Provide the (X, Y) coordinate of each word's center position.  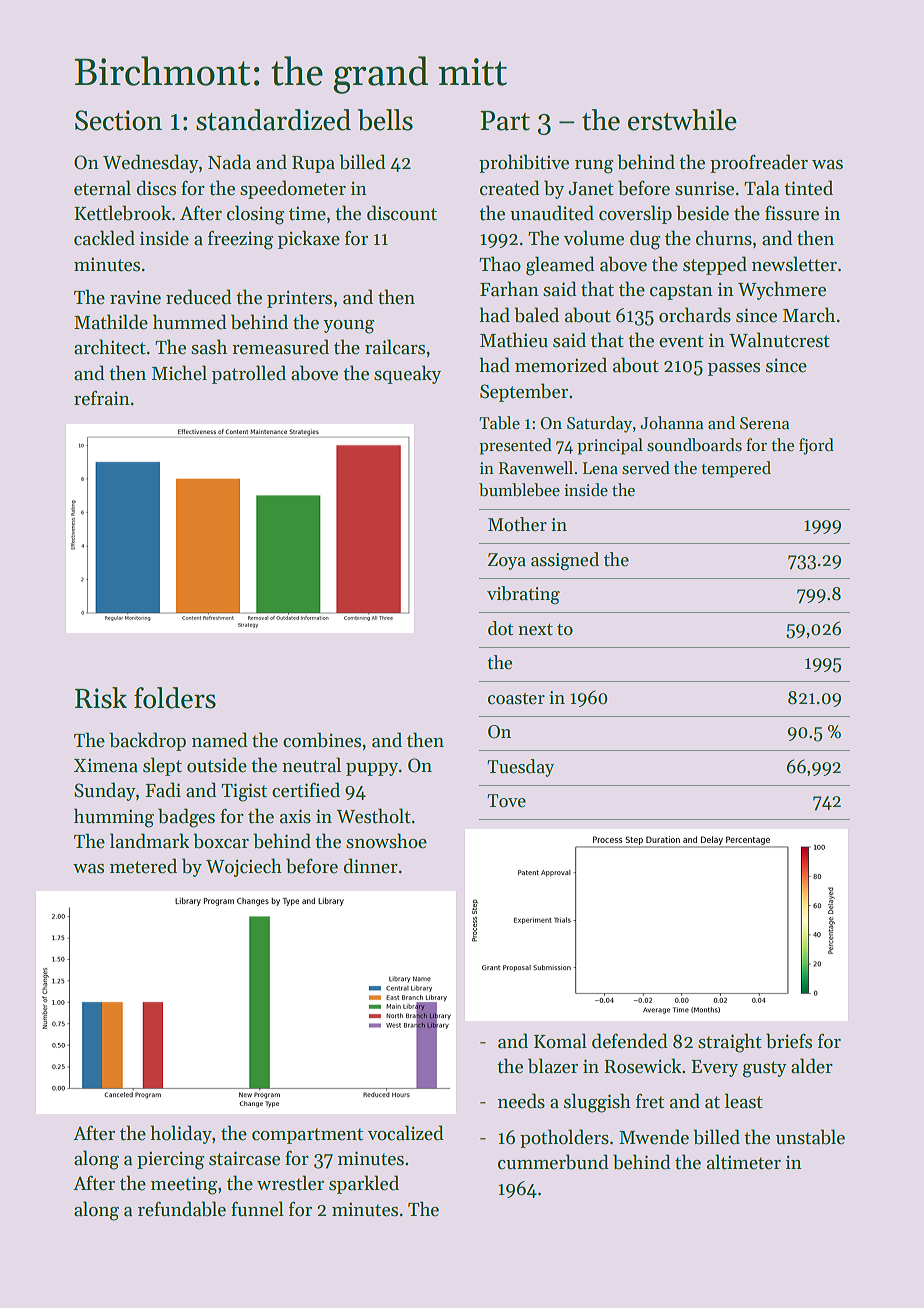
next (535, 630)
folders (175, 698)
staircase (244, 1158)
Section (118, 120)
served (646, 468)
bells (385, 120)
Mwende (654, 1137)
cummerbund (553, 1162)
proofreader (759, 163)
